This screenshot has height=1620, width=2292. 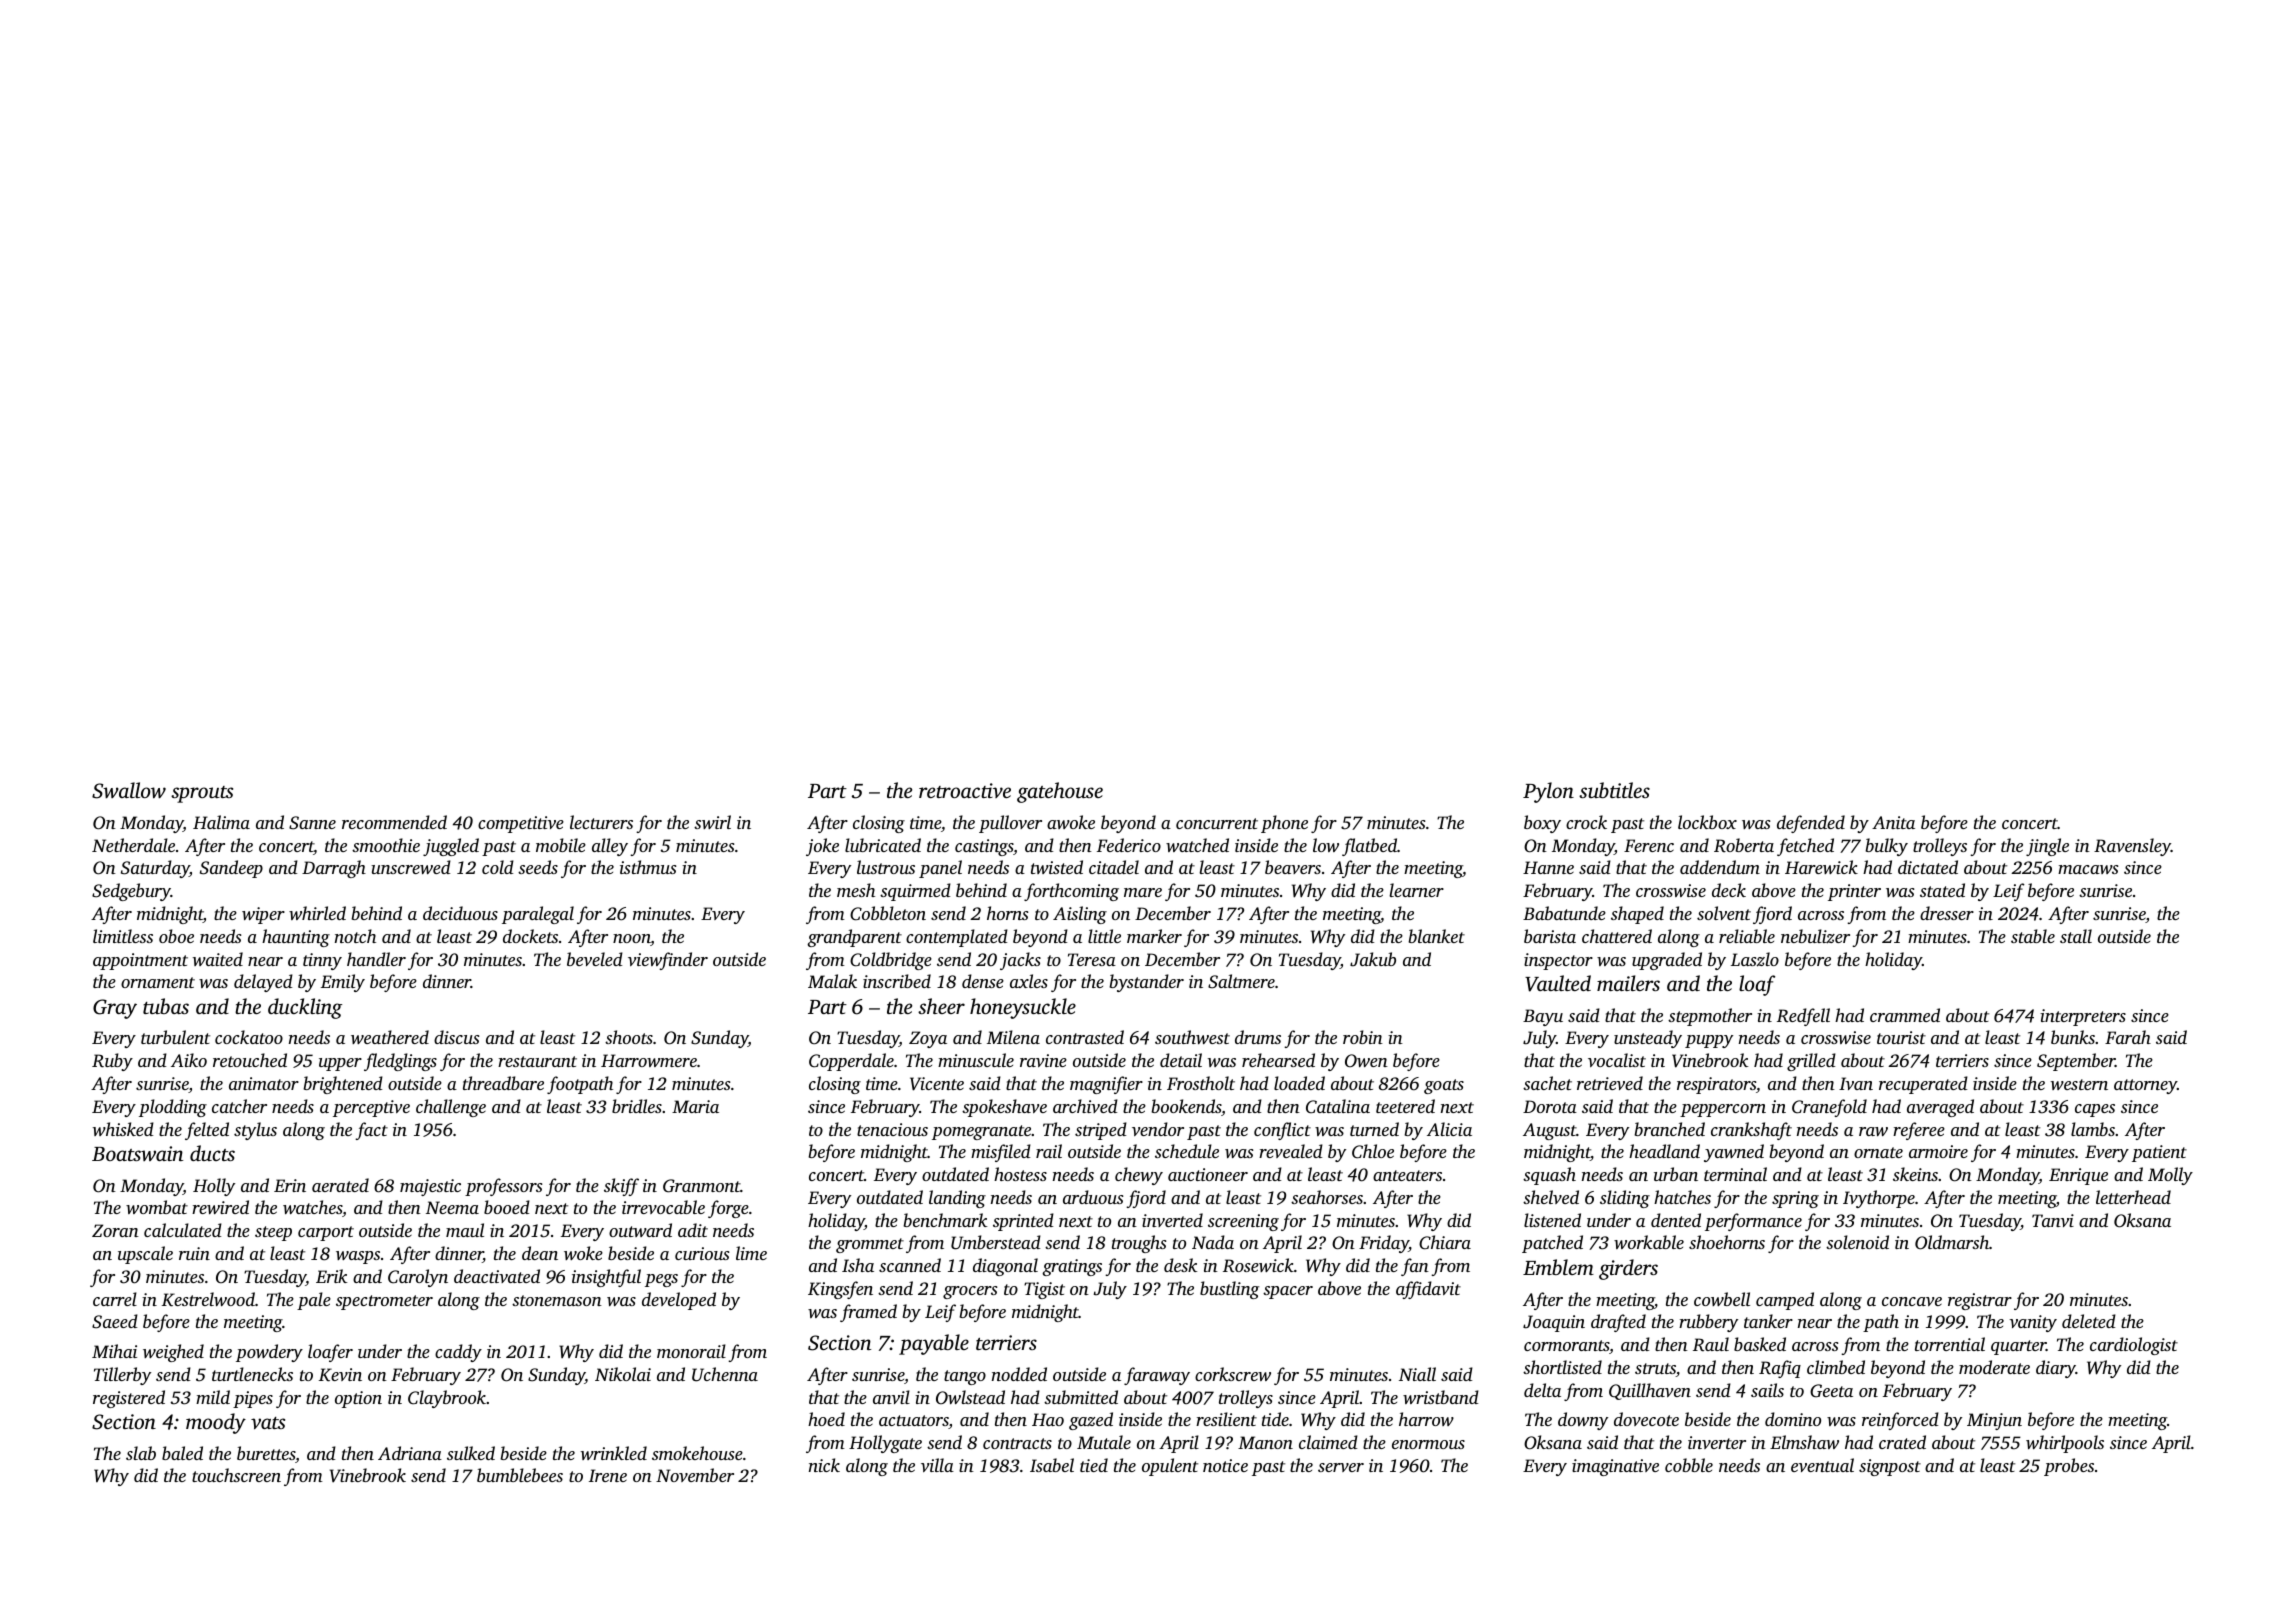 What do you see at coordinates (253, 1399) in the screenshot?
I see `pipes` at bounding box center [253, 1399].
